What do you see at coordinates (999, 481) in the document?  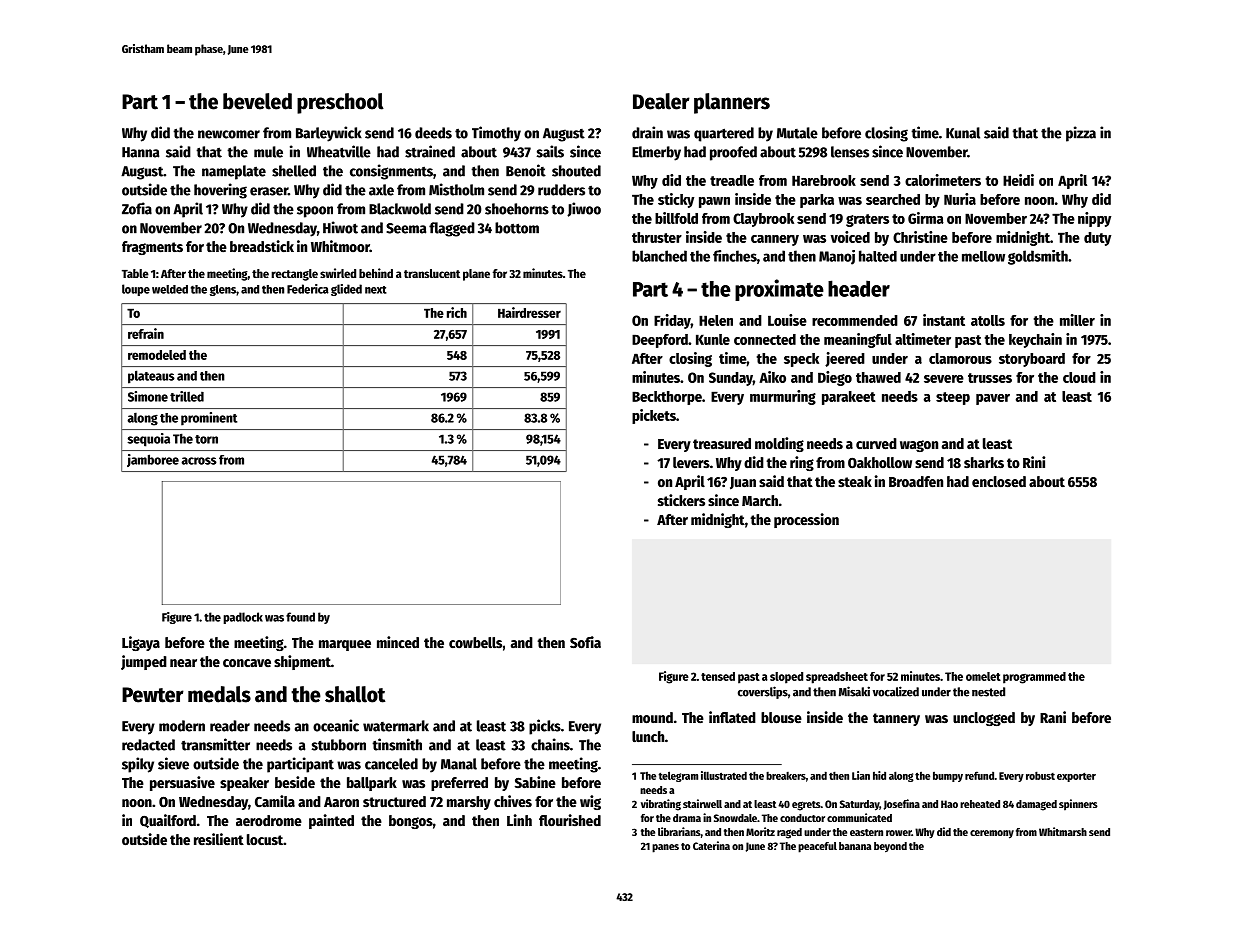 I see `enclosed` at bounding box center [999, 481].
